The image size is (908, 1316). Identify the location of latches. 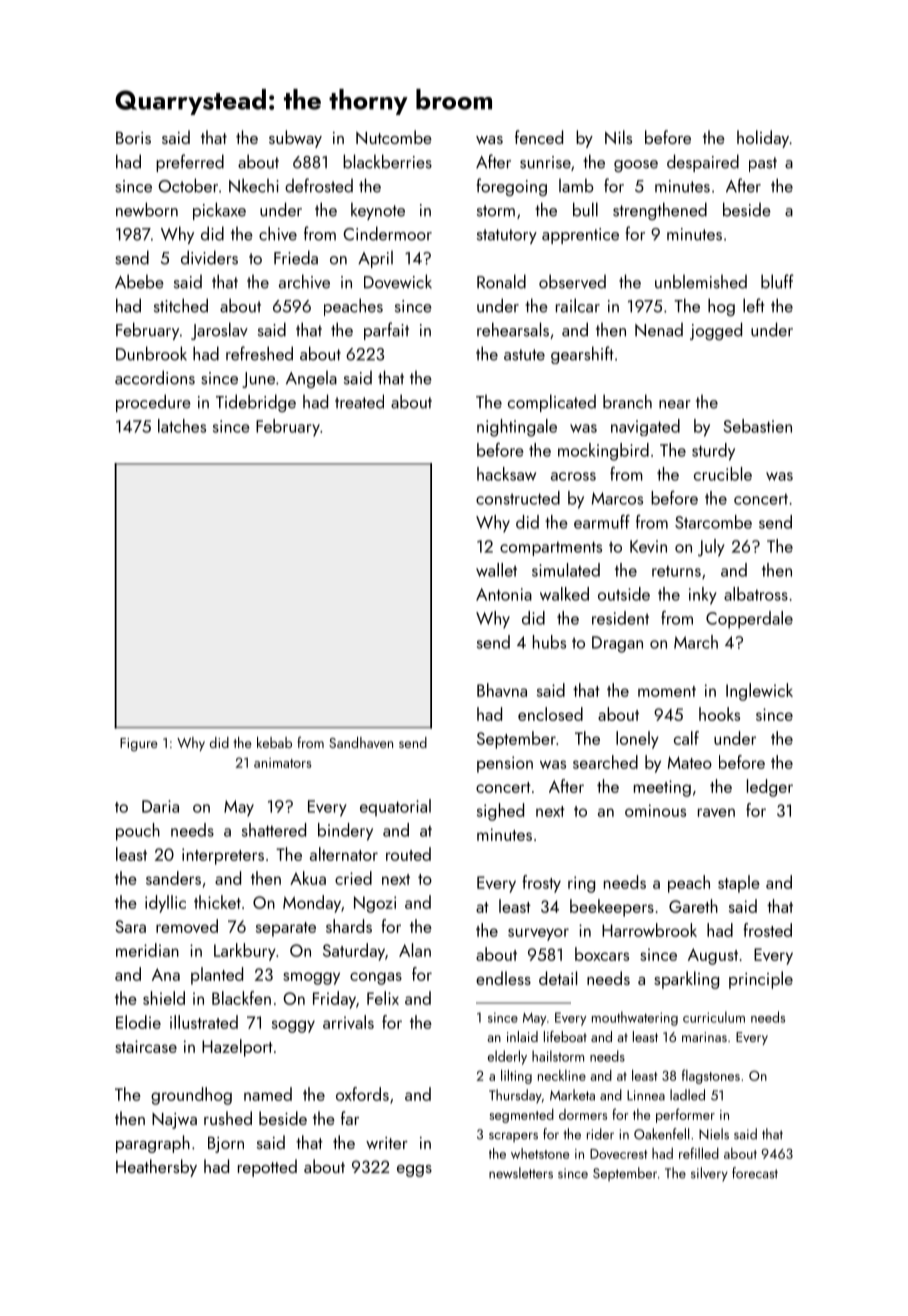
(182, 426).
